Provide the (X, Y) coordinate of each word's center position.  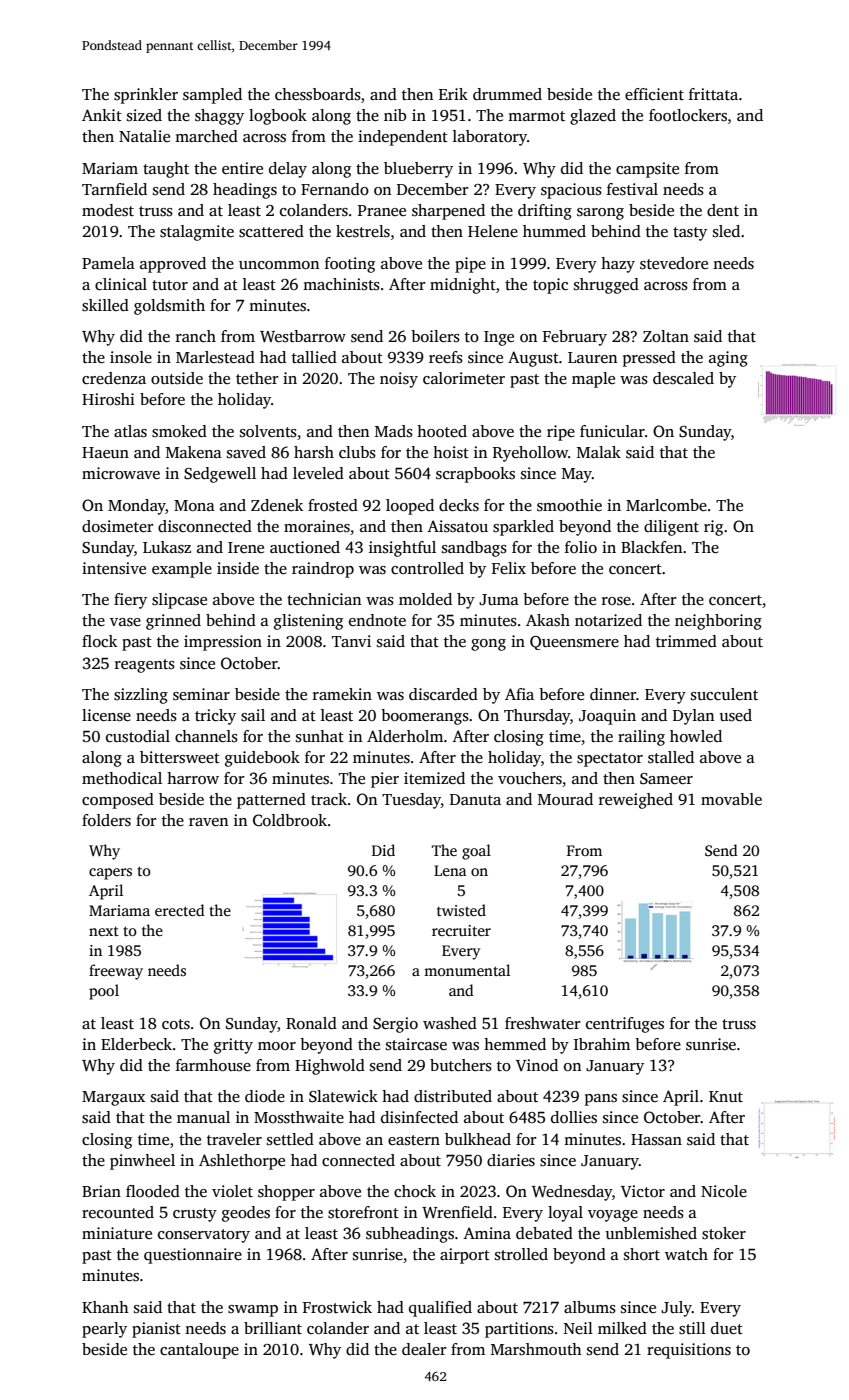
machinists (341, 284)
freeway (116, 972)
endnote (377, 620)
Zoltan (666, 336)
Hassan (656, 1140)
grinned (173, 622)
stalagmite (197, 233)
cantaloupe (199, 1351)
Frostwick (337, 1307)
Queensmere (574, 643)
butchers (461, 1065)
